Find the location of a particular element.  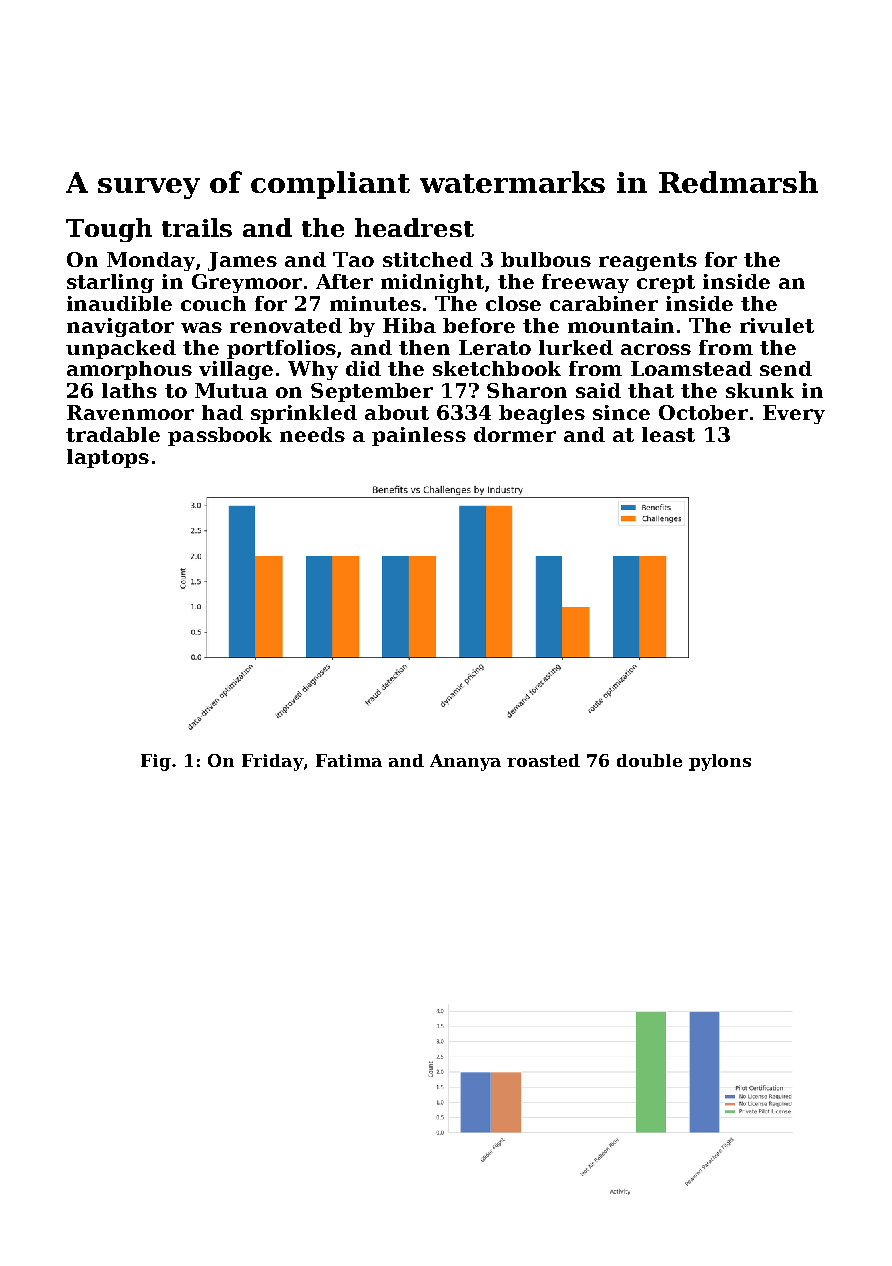

double is located at coordinates (649, 760).
